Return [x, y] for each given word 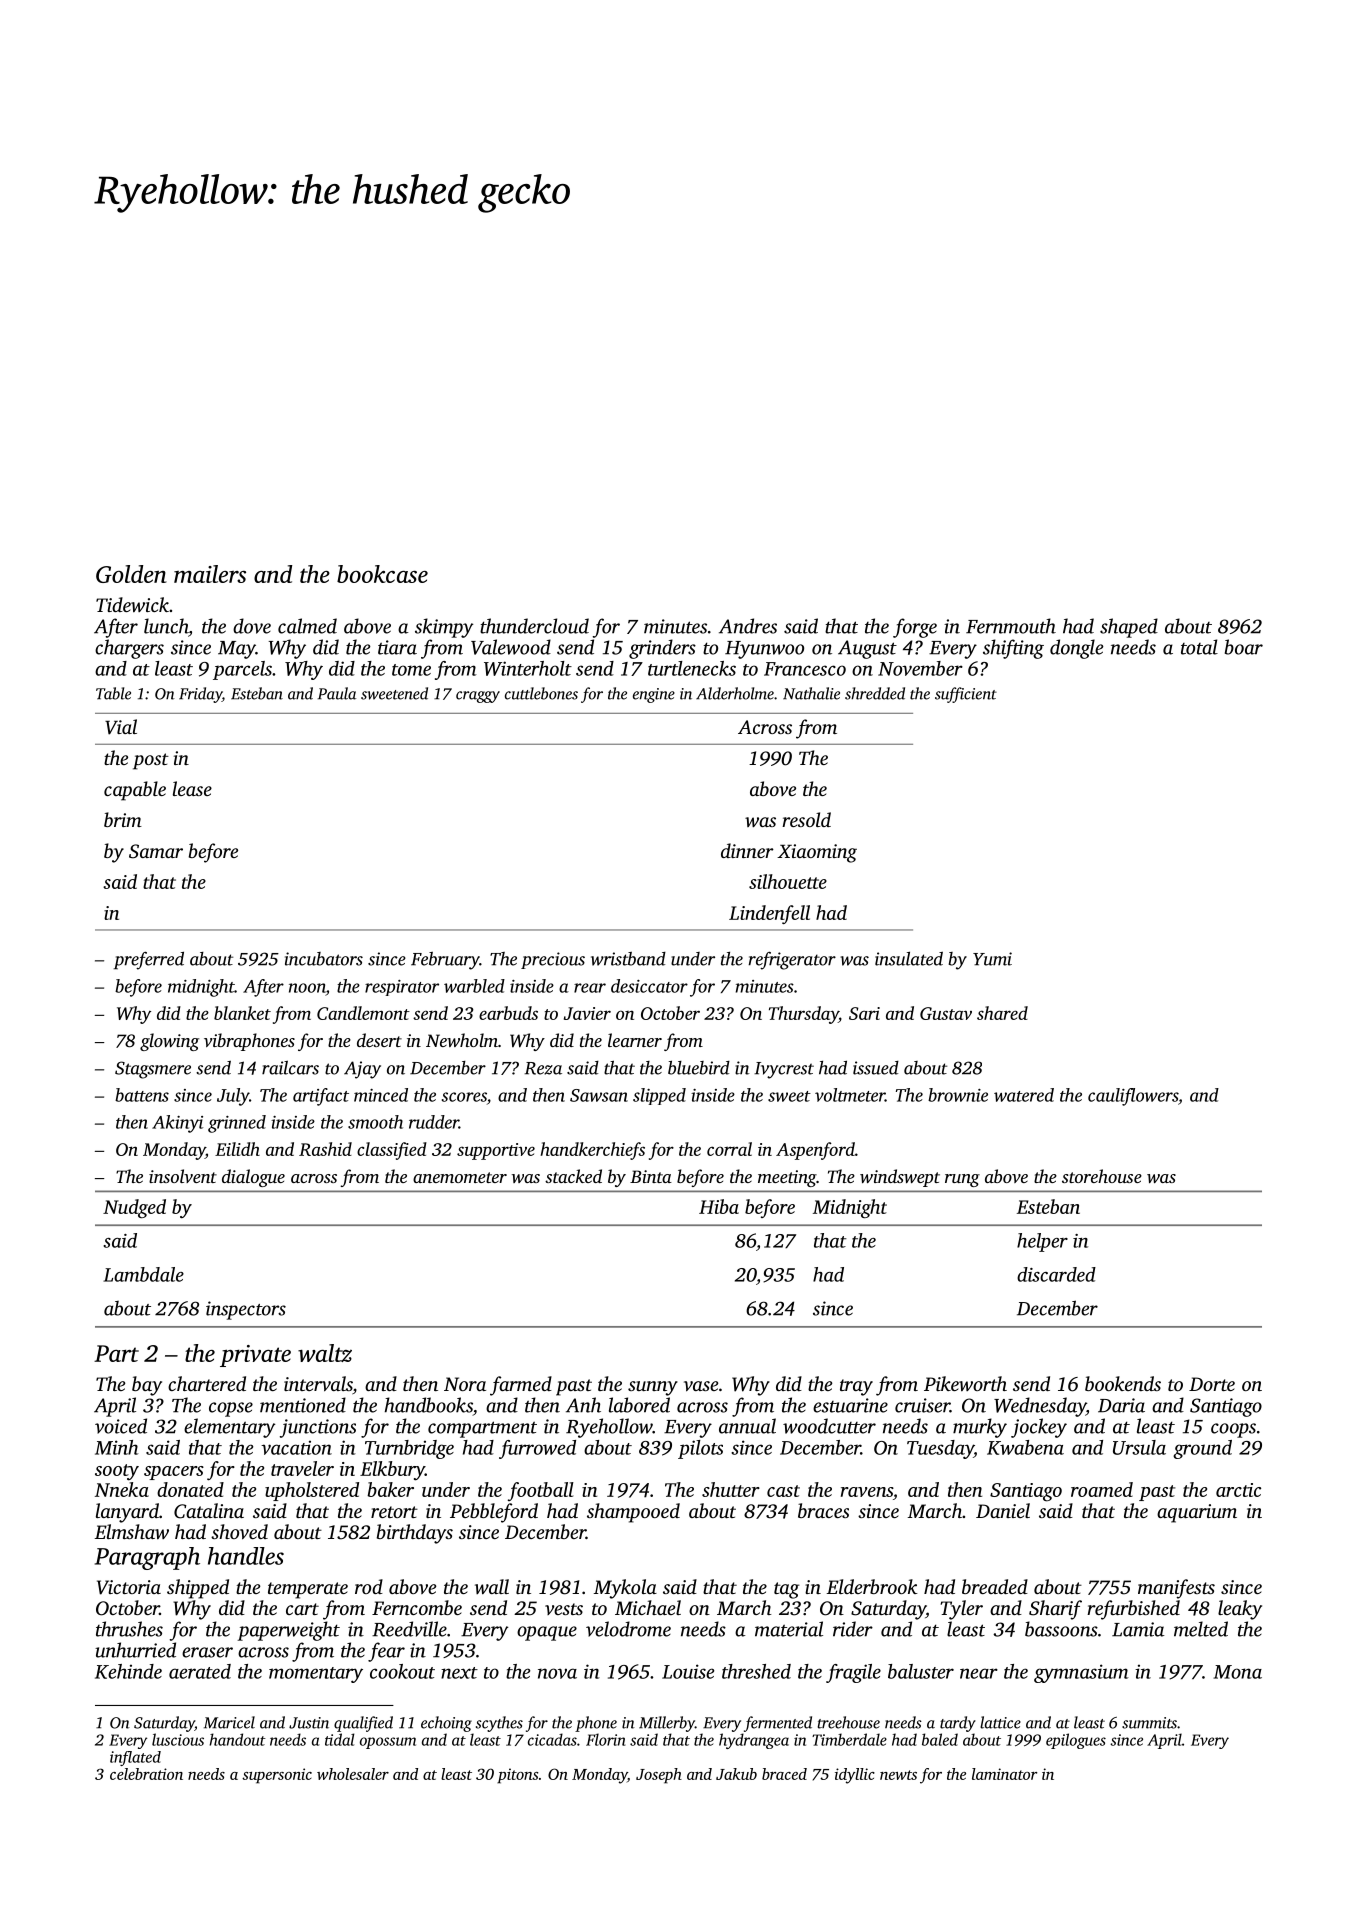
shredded [875, 693]
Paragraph [147, 1558]
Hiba [719, 1206]
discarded [1056, 1274]
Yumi [992, 959]
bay [147, 1386]
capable [135, 791]
